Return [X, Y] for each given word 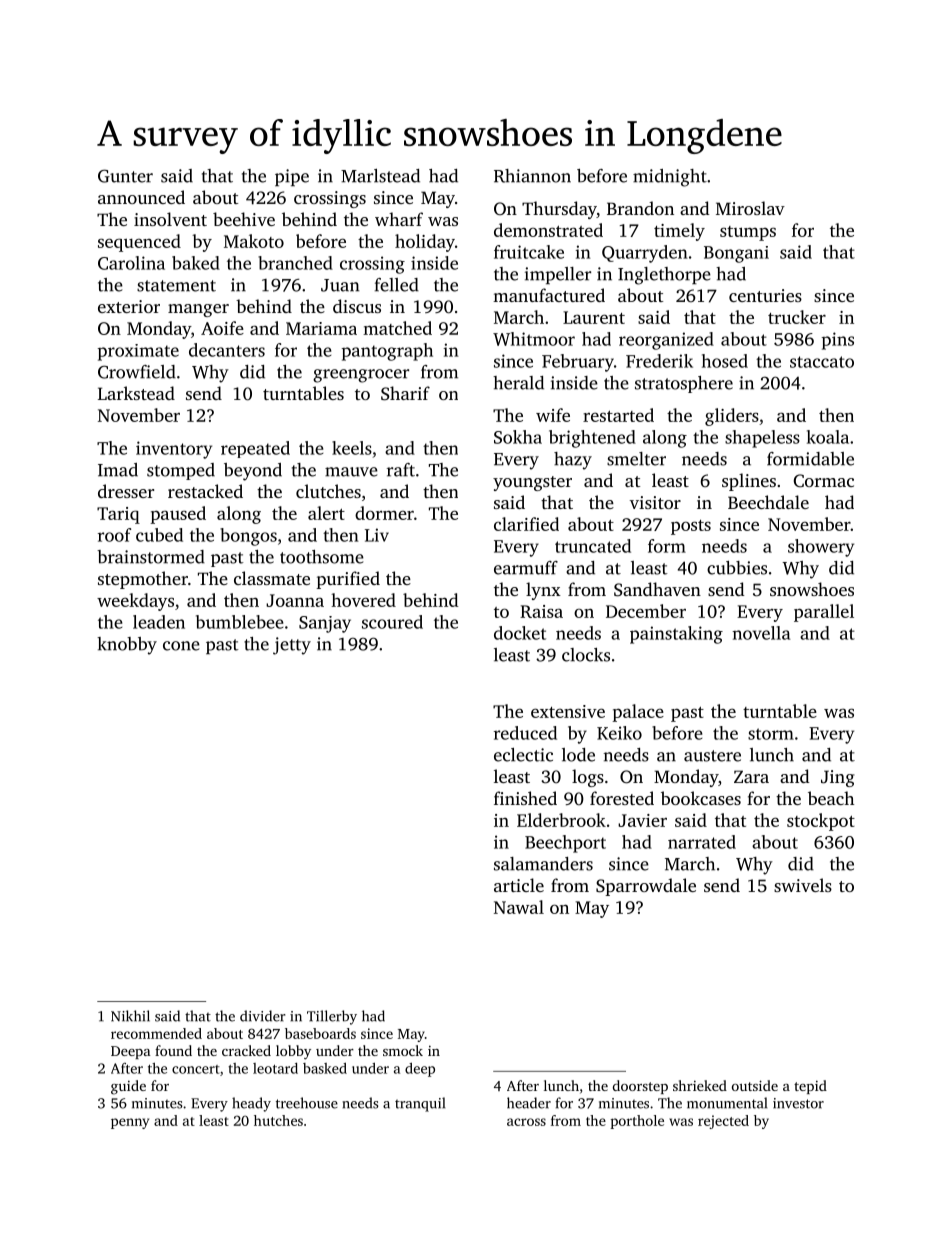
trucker [797, 317]
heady [251, 1104]
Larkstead [136, 393]
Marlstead [380, 176]
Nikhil [130, 1016]
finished [525, 798]
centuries [765, 295]
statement [176, 286]
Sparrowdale [646, 887]
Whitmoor [534, 339]
